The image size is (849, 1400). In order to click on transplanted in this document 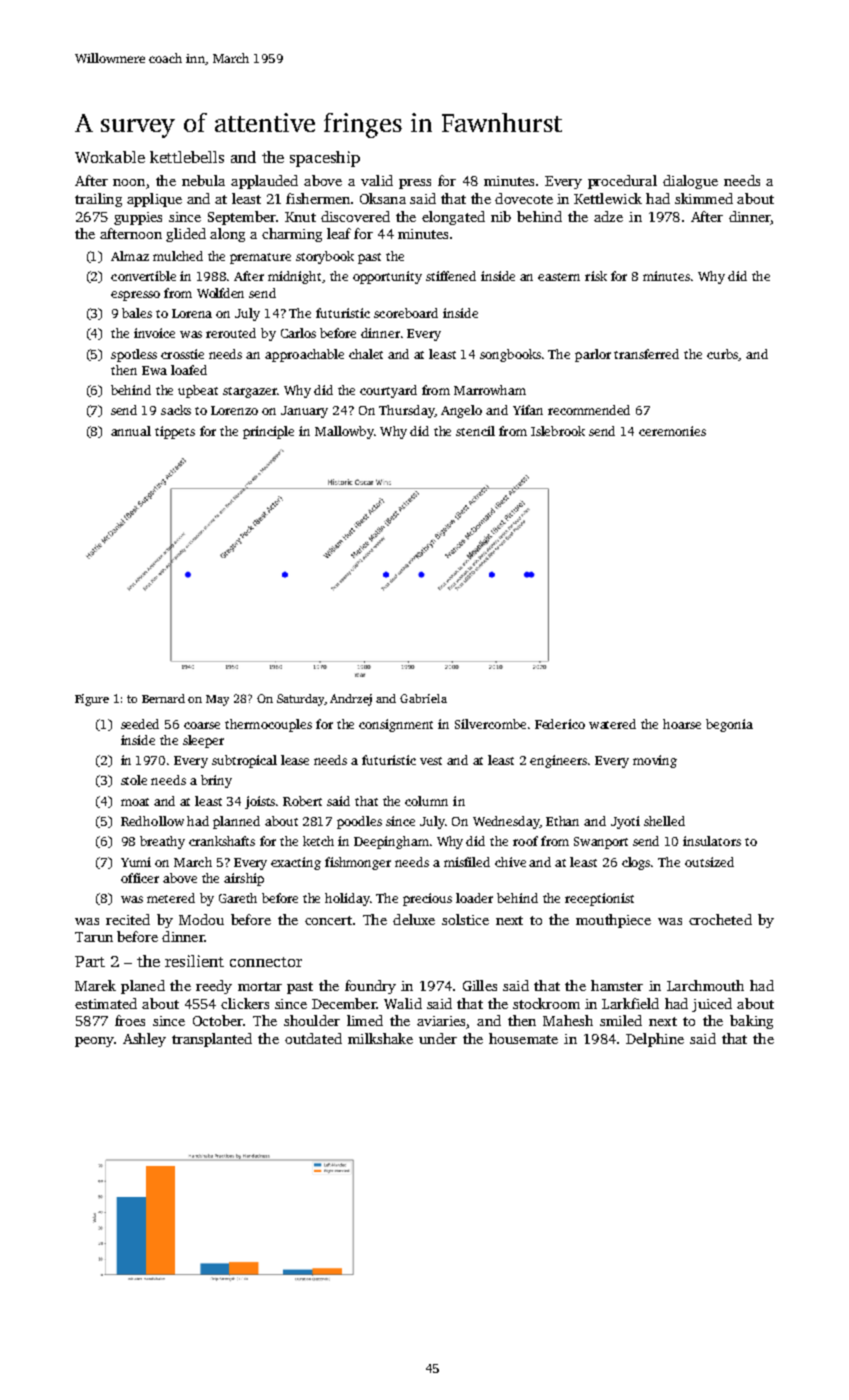, I will do `click(212, 1040)`.
